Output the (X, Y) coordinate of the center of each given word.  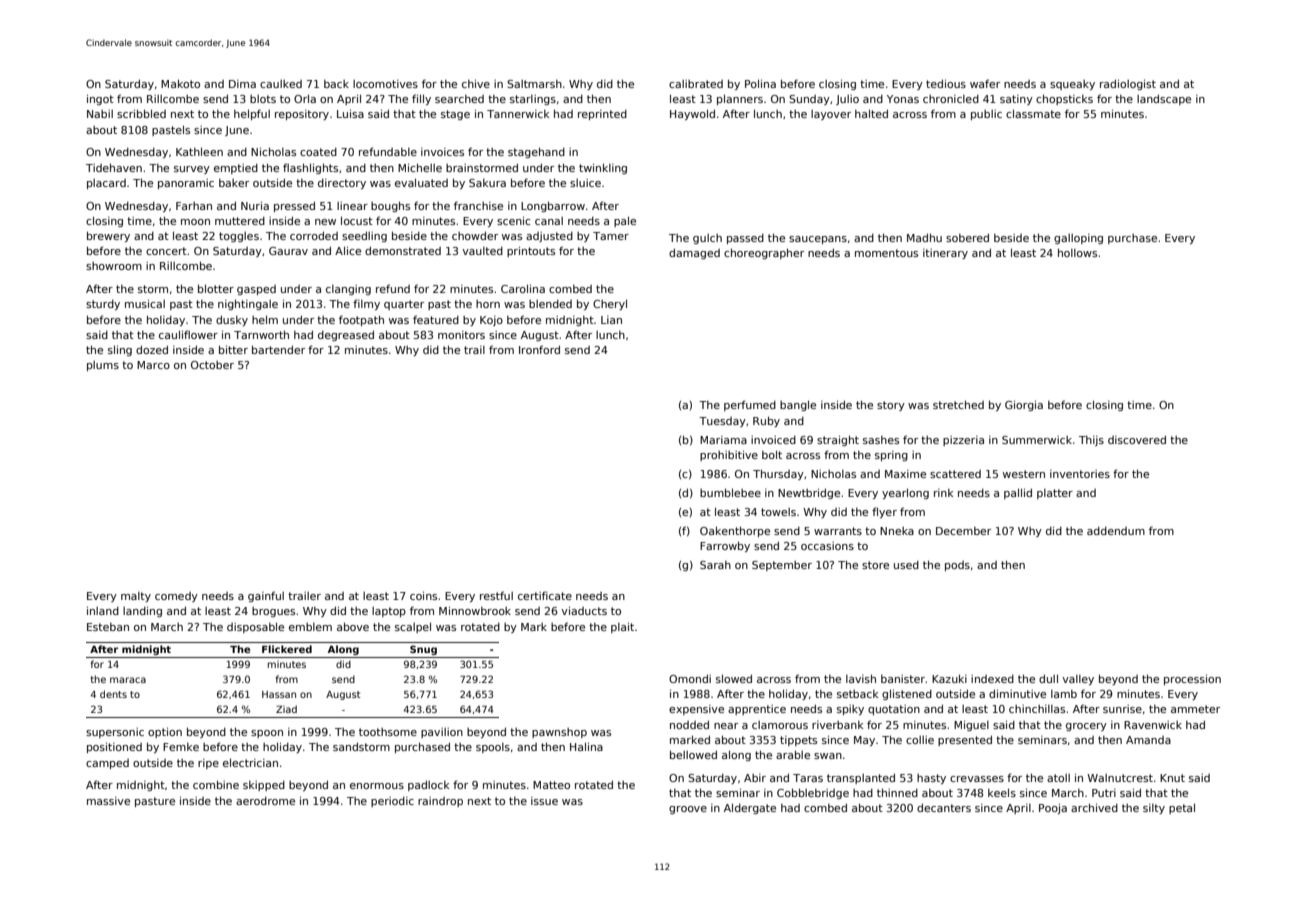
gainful (266, 596)
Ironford (539, 349)
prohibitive (729, 455)
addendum (1116, 531)
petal (1182, 808)
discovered (1137, 439)
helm (265, 319)
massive (108, 801)
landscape (1164, 99)
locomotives (385, 84)
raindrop (440, 802)
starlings (533, 100)
